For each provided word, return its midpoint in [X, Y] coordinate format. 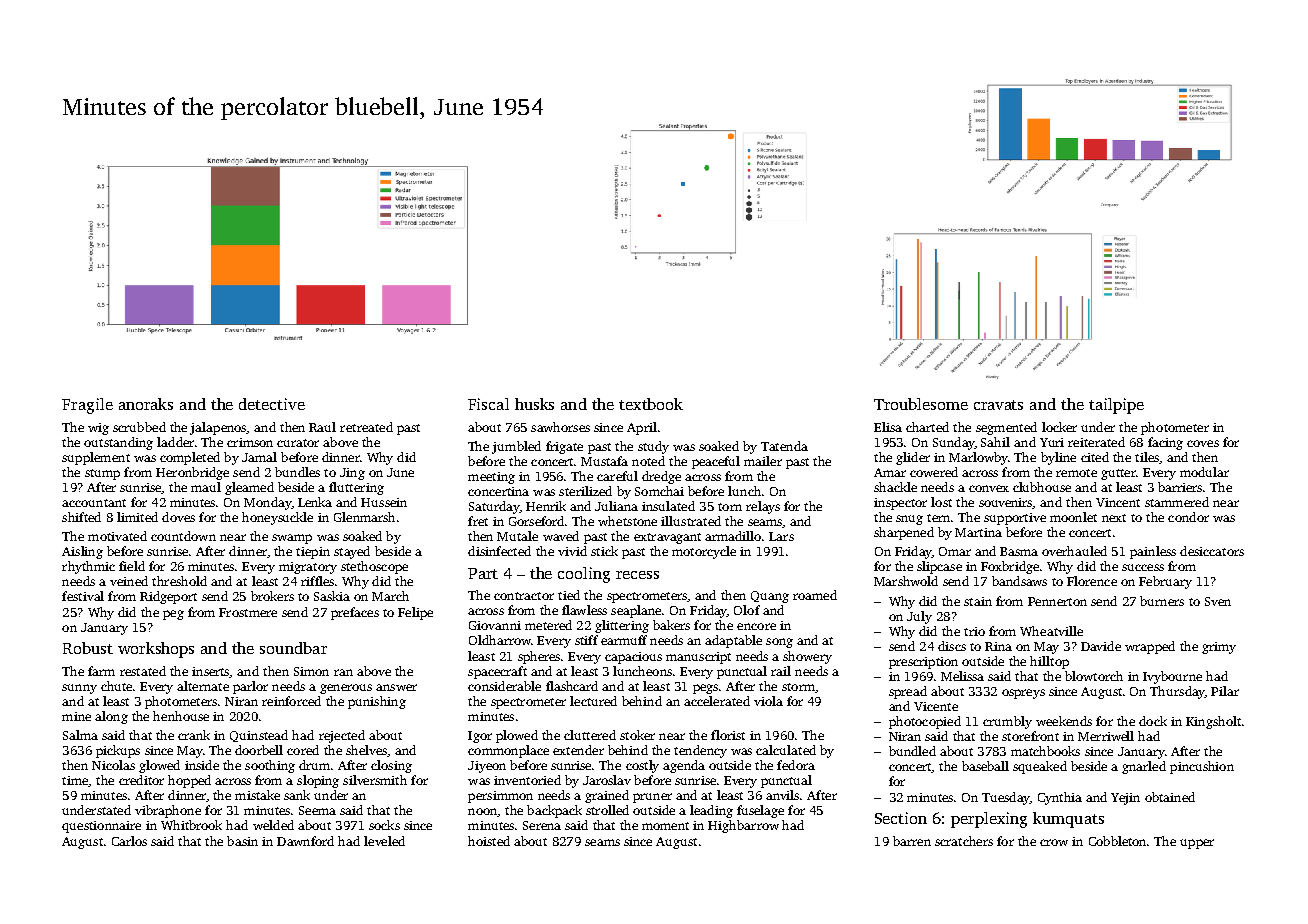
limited [137, 517]
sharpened [904, 533]
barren [912, 841]
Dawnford [305, 841]
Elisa [888, 427]
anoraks [146, 404]
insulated [668, 506]
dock [1153, 721]
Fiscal [488, 404]
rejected [342, 736]
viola [768, 701]
